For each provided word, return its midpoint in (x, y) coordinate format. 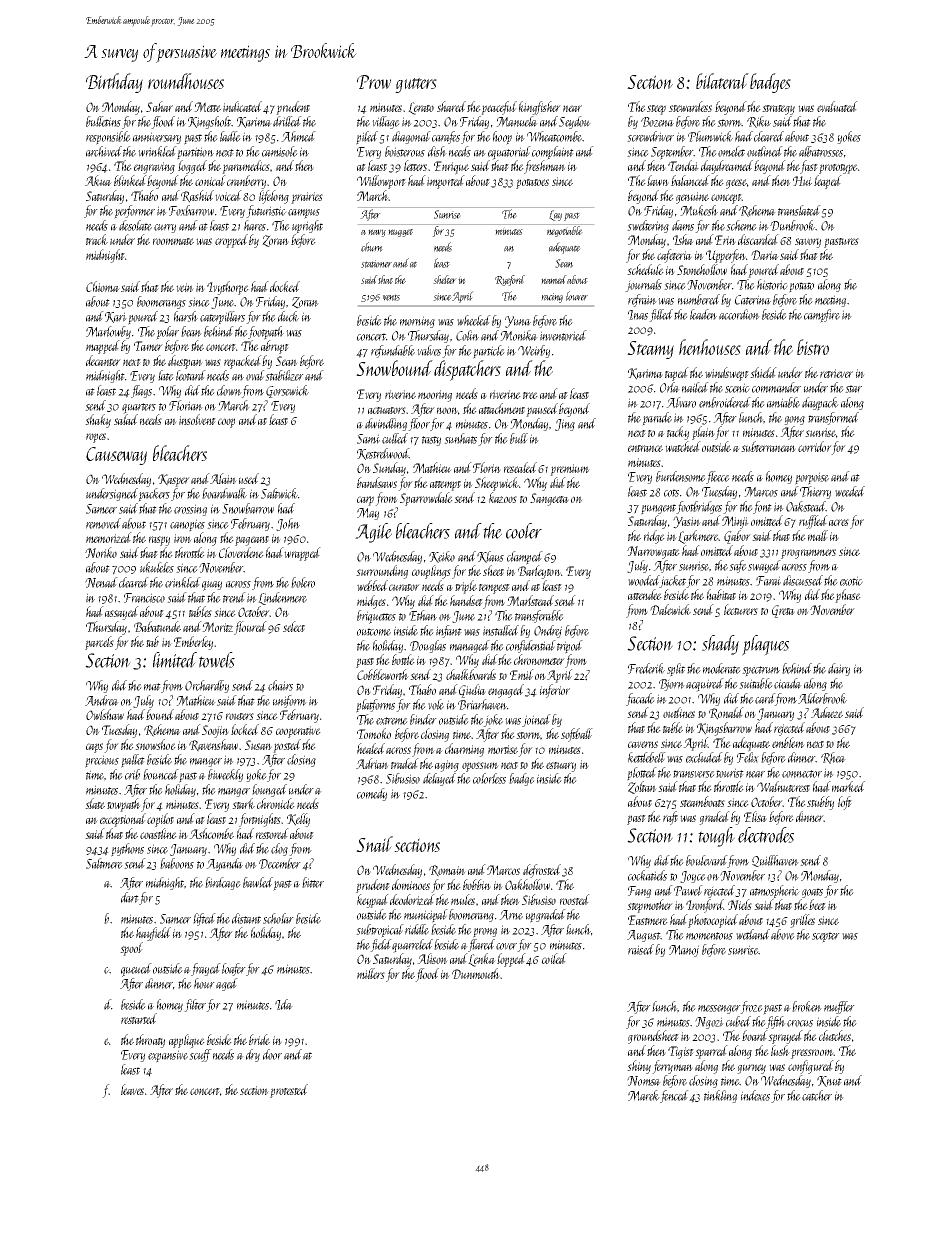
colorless (489, 778)
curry (165, 228)
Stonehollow (702, 269)
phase (848, 596)
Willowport (381, 182)
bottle (403, 659)
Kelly (298, 820)
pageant (252, 541)
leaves (132, 1089)
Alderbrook (822, 698)
